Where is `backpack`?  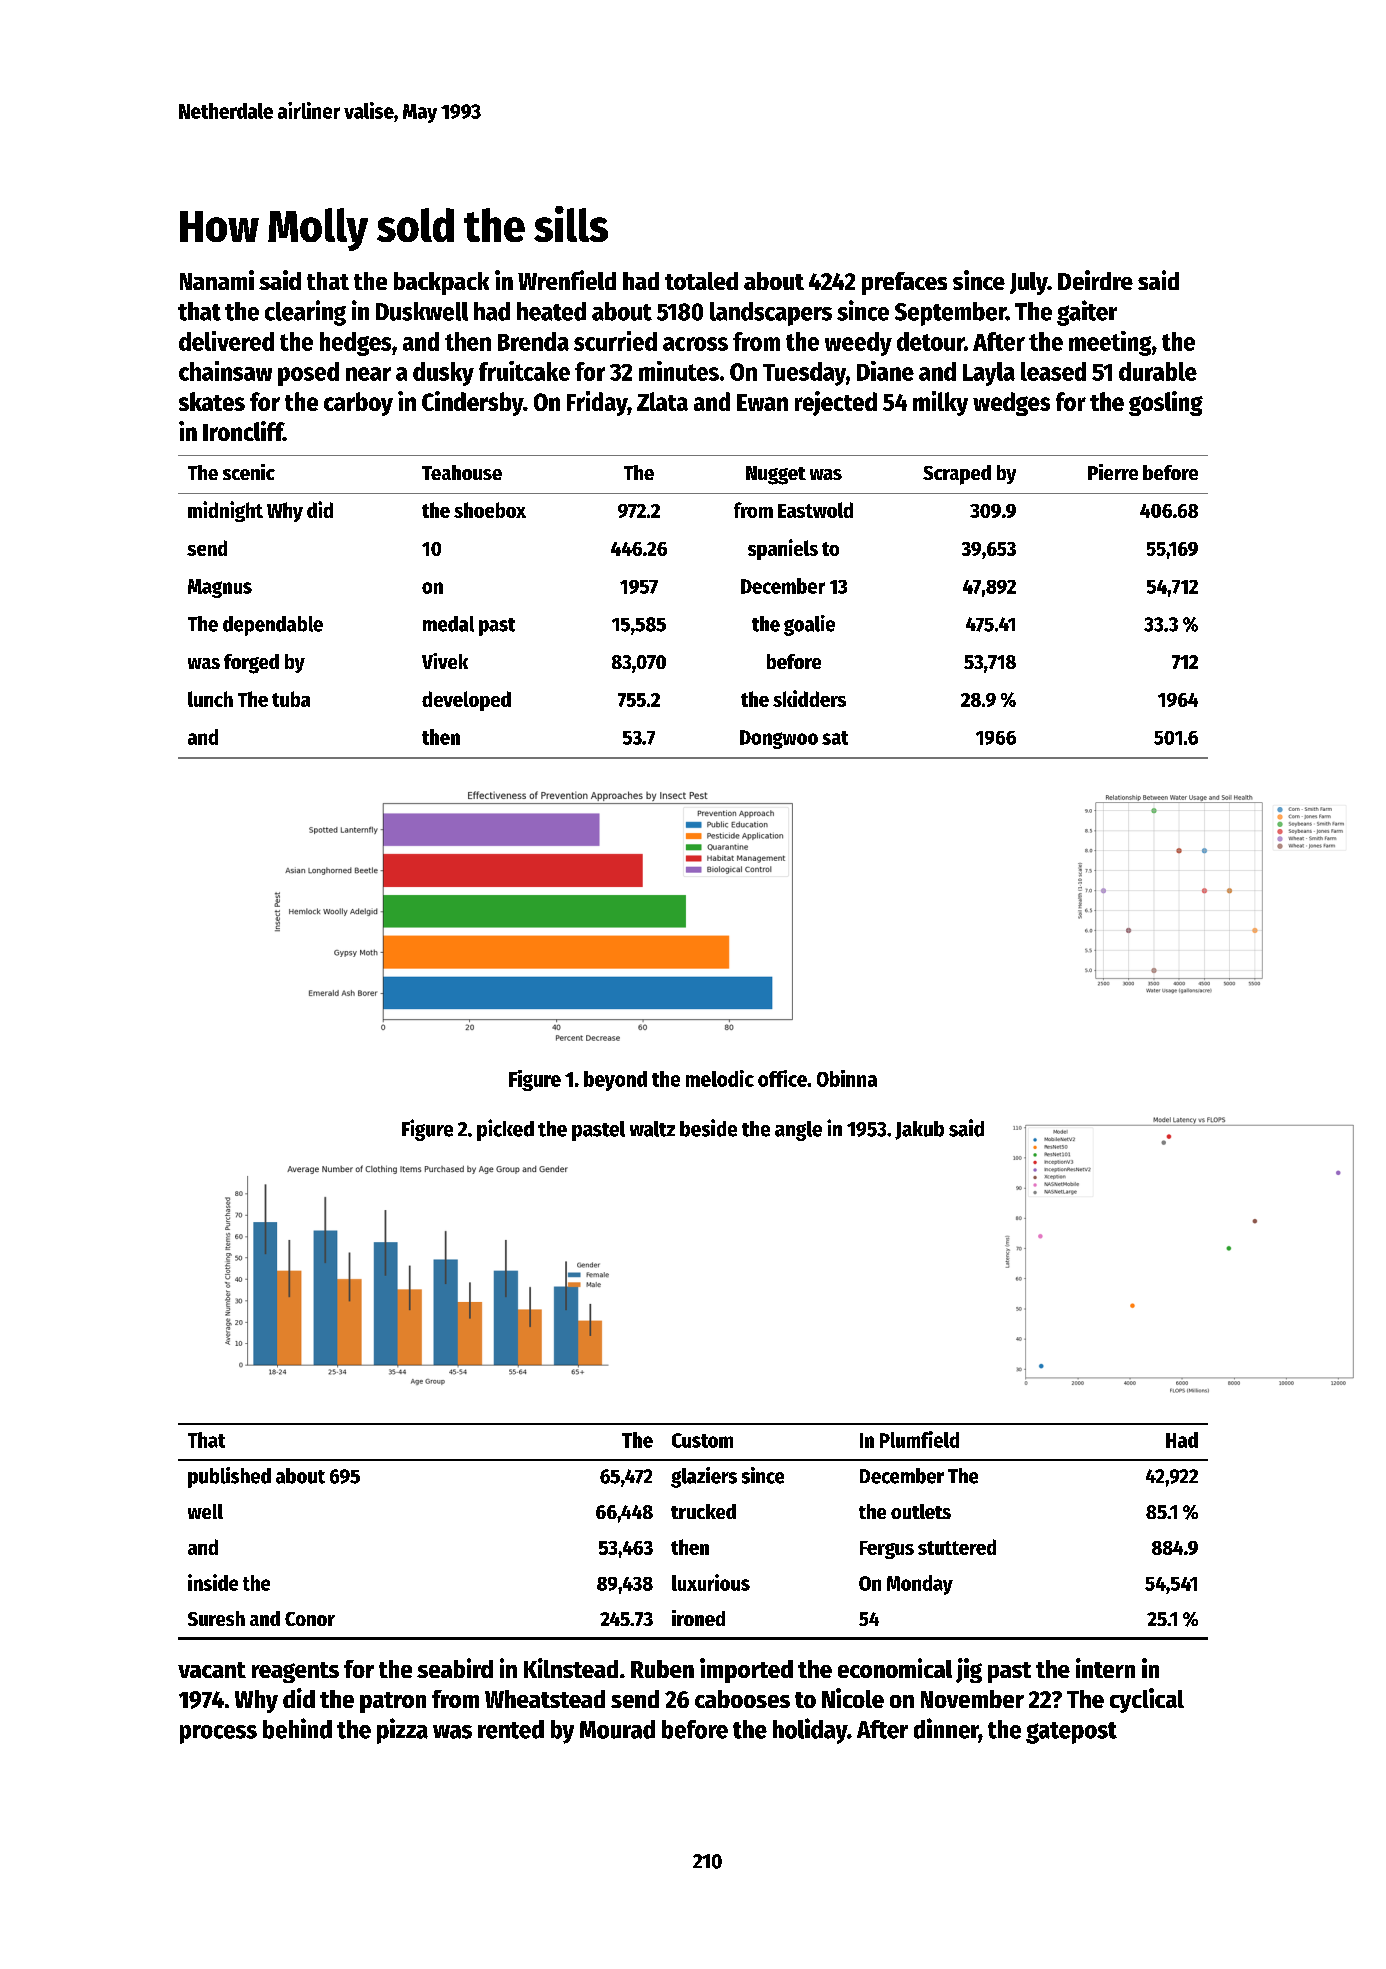
backpack is located at coordinates (441, 283).
